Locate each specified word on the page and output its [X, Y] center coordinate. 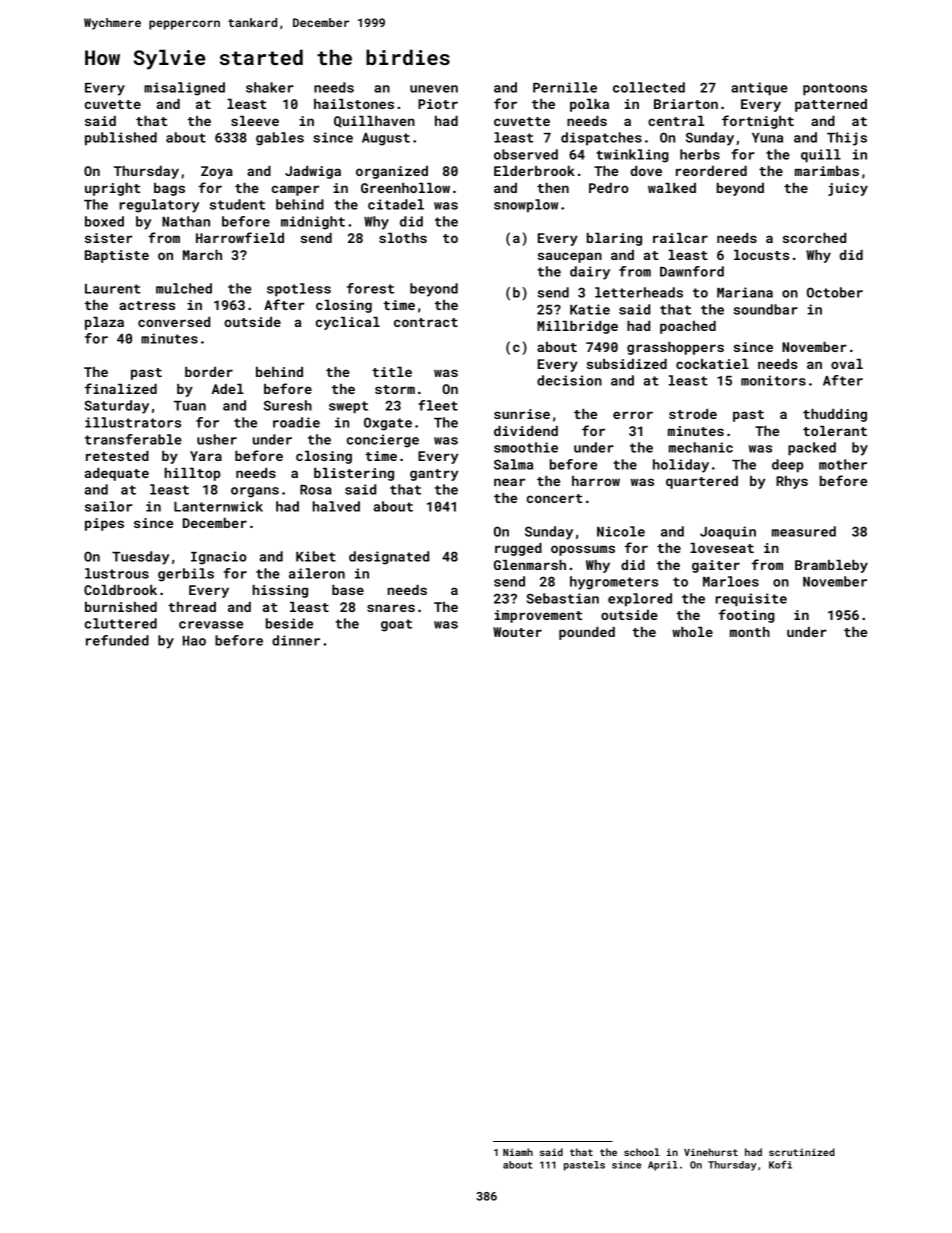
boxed [104, 221]
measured [804, 531]
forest [370, 288]
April [663, 1166]
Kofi [780, 1164]
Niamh [518, 1152]
